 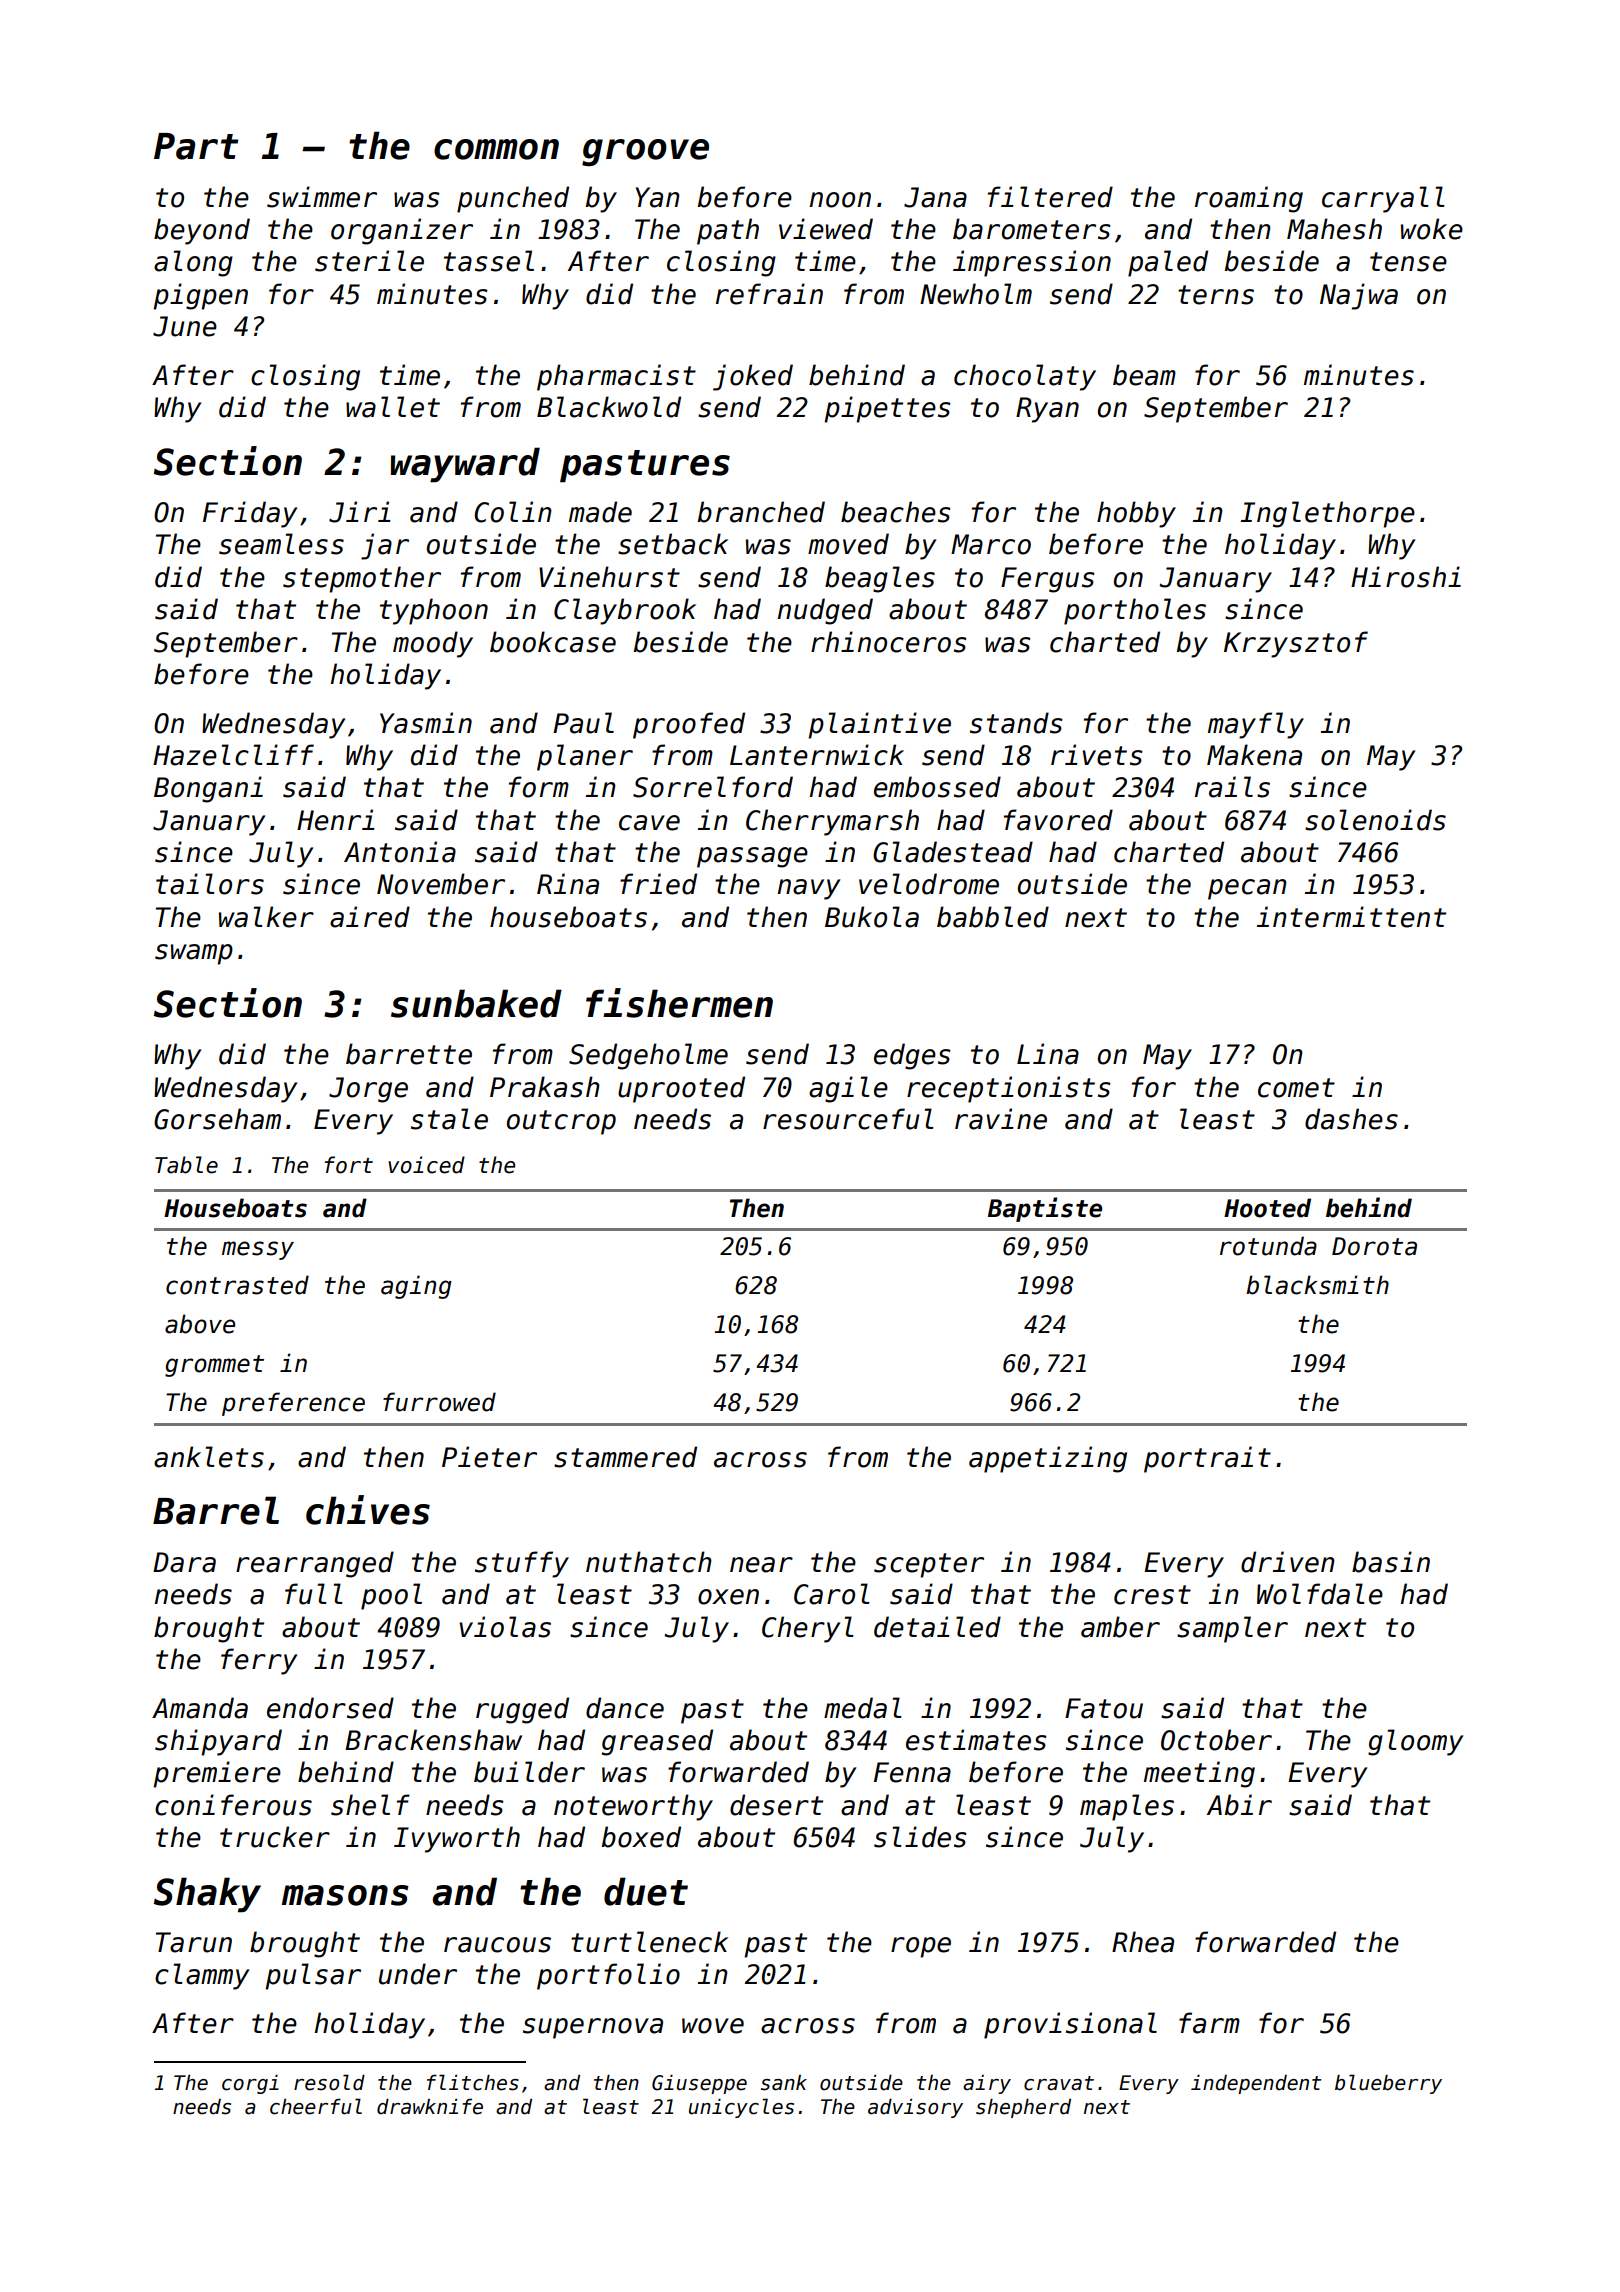 I want to click on basin, so click(x=1391, y=1562).
